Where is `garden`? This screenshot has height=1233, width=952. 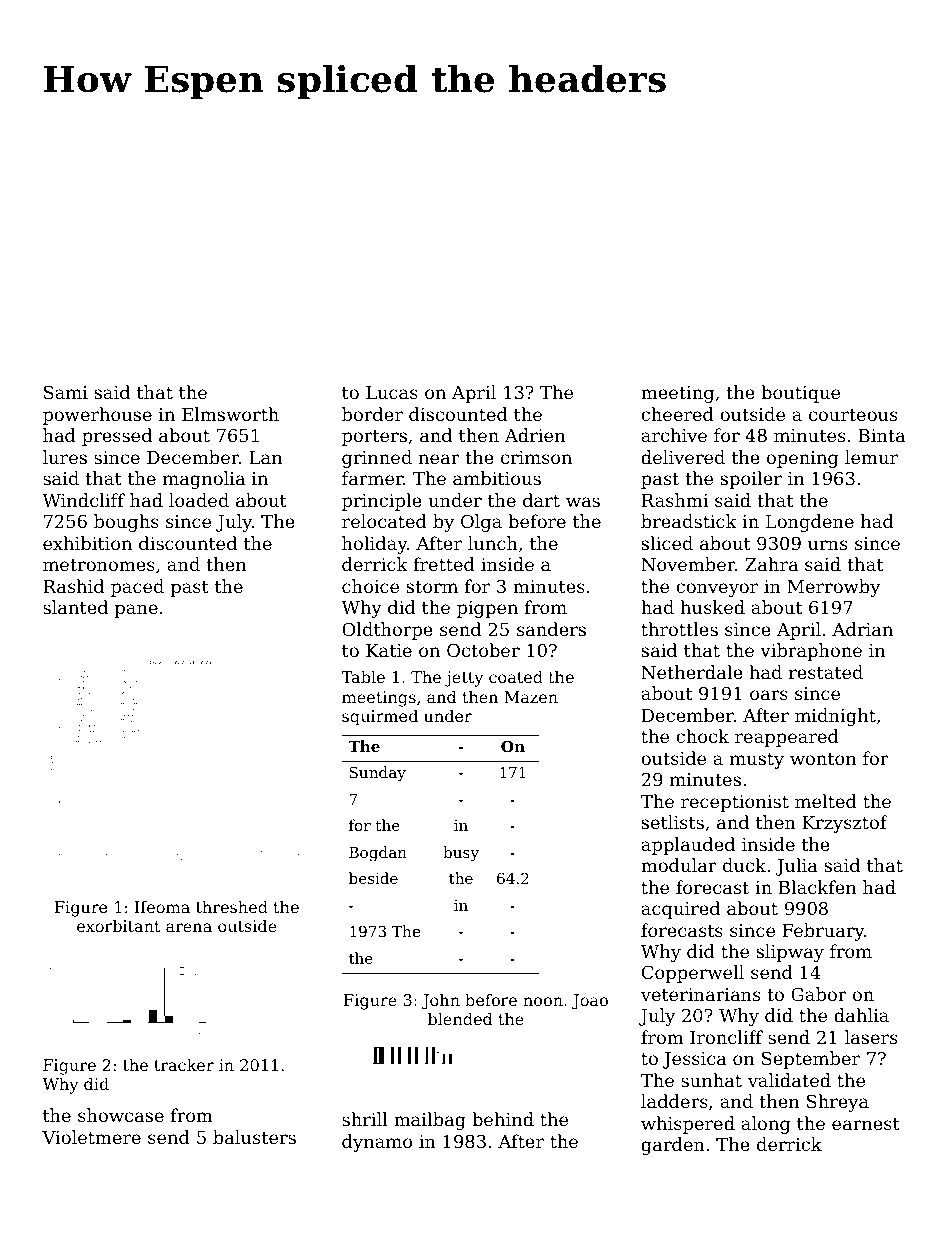 garden is located at coordinates (673, 1146).
